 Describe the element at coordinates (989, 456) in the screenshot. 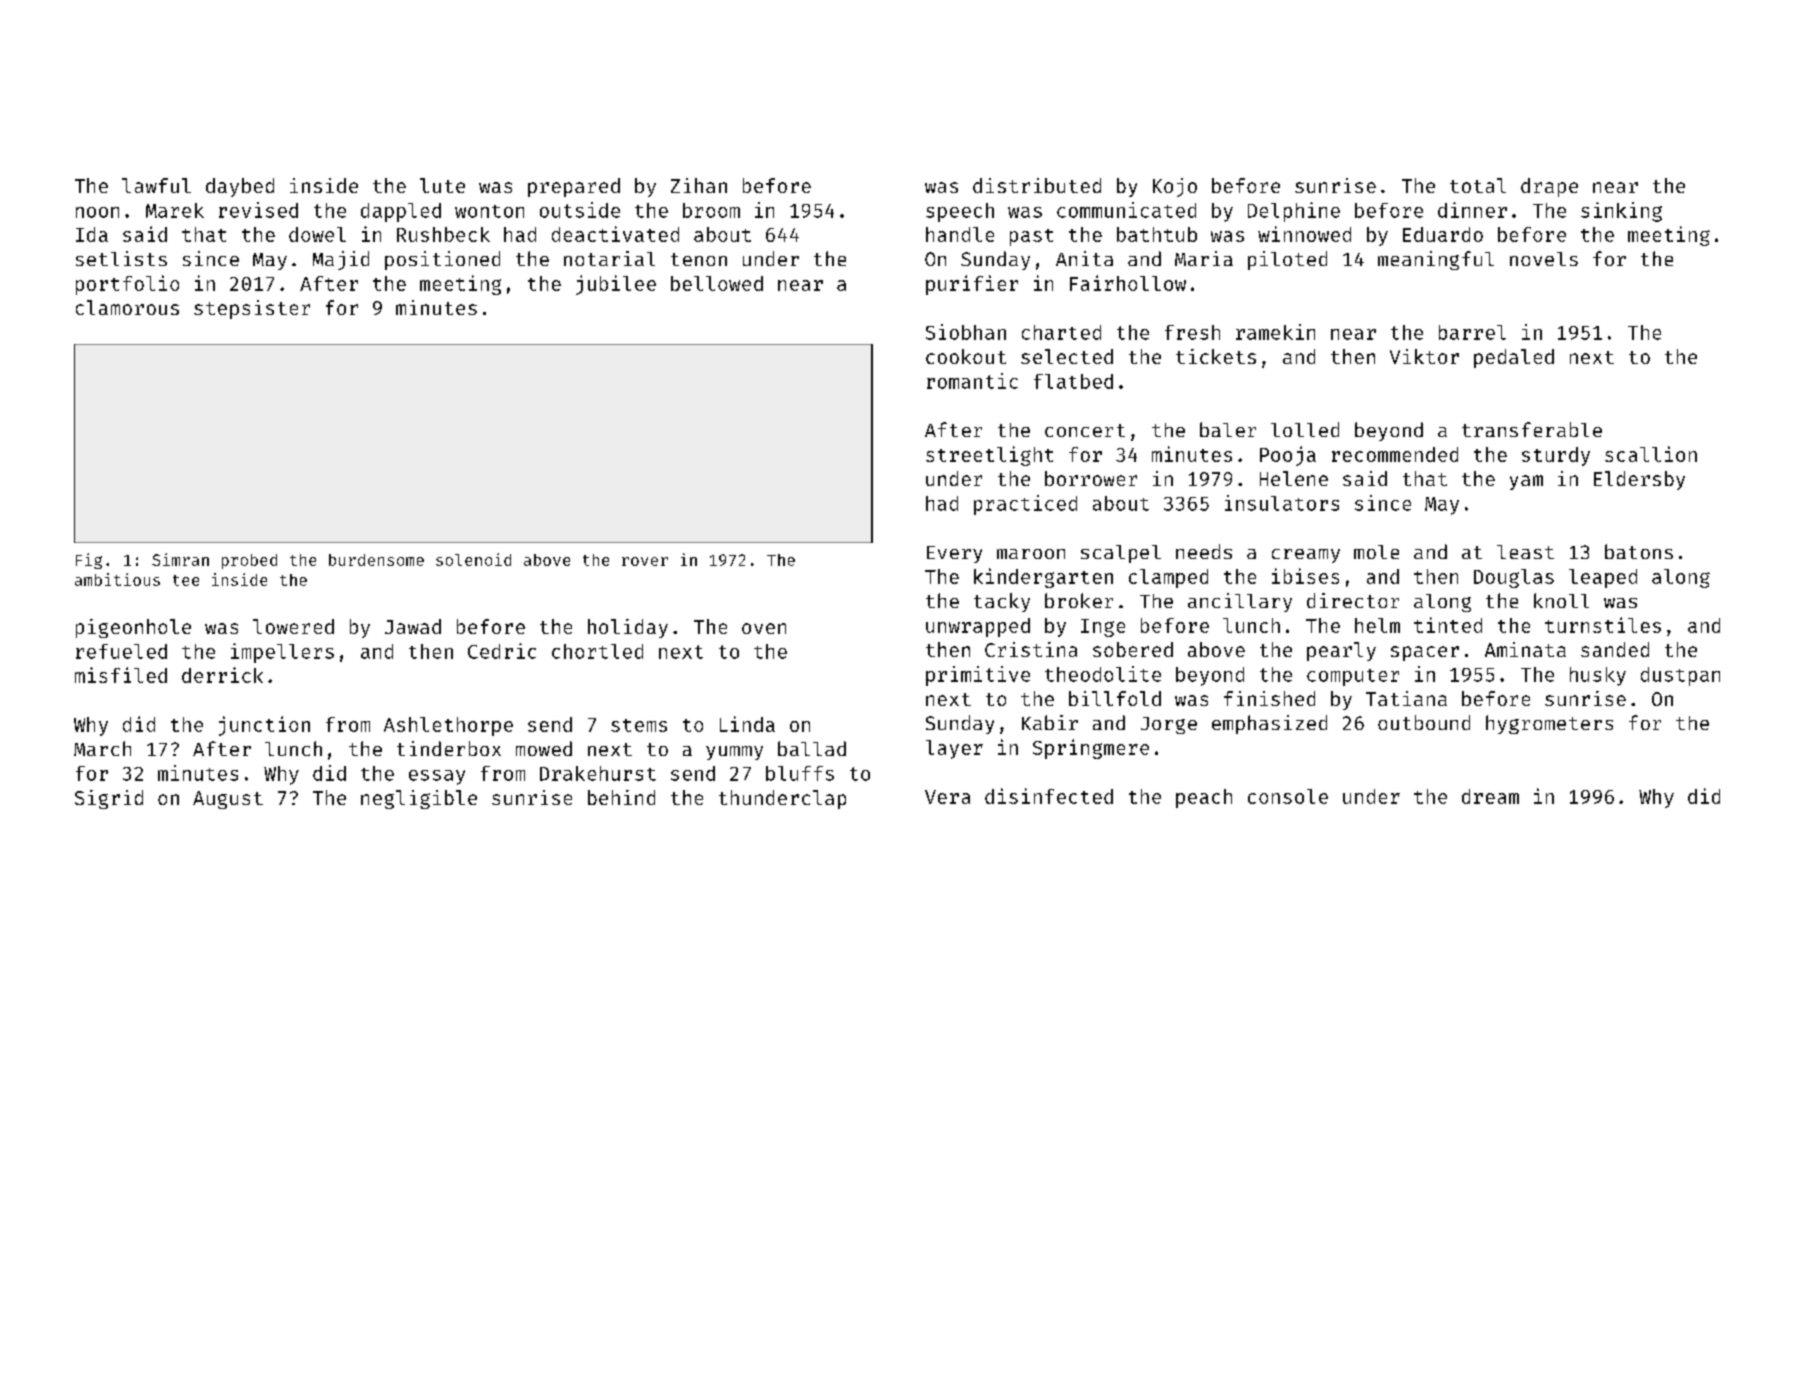

I see `streetlight` at that location.
